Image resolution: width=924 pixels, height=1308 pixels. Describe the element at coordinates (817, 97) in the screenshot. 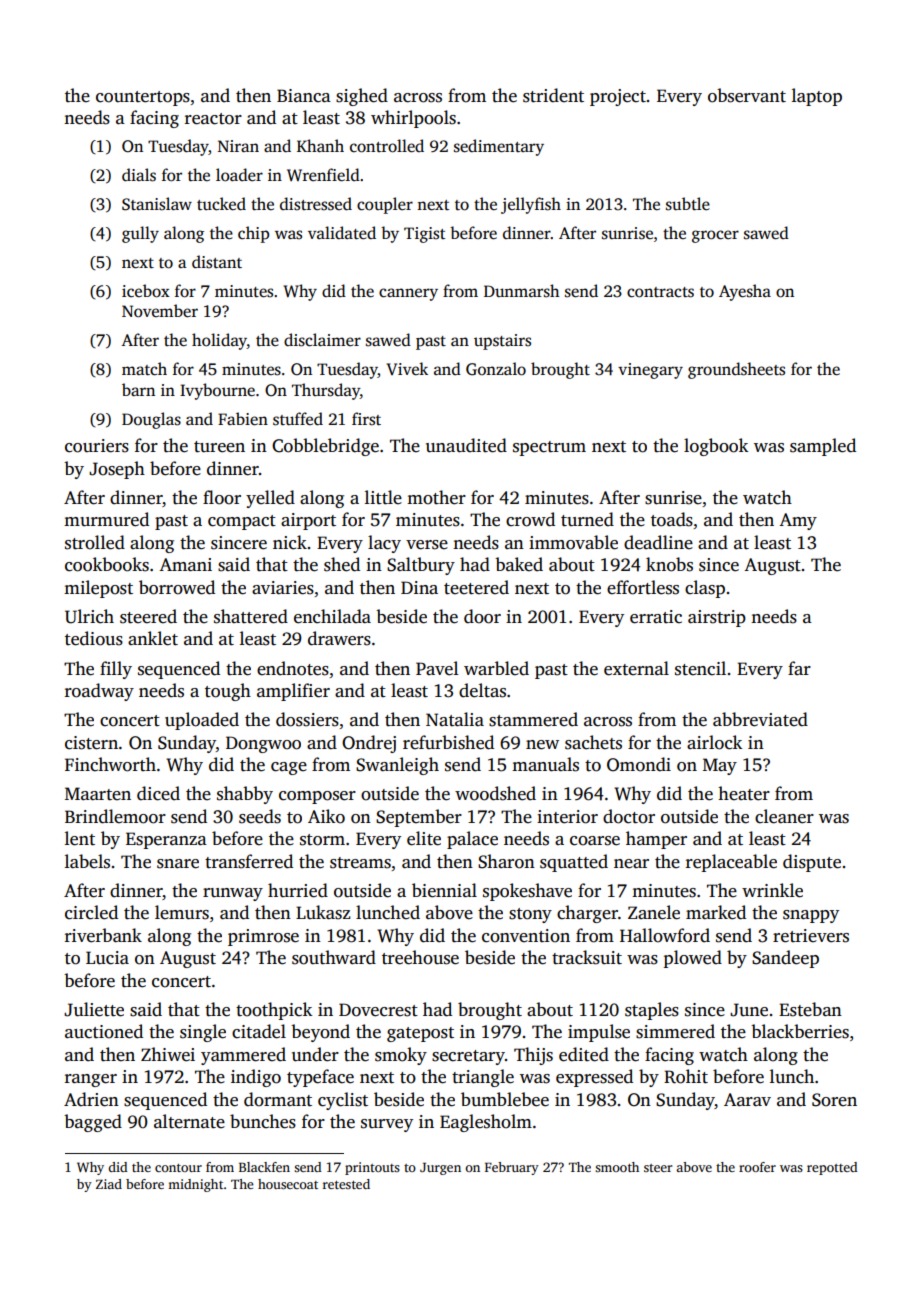

I see `laptop` at that location.
